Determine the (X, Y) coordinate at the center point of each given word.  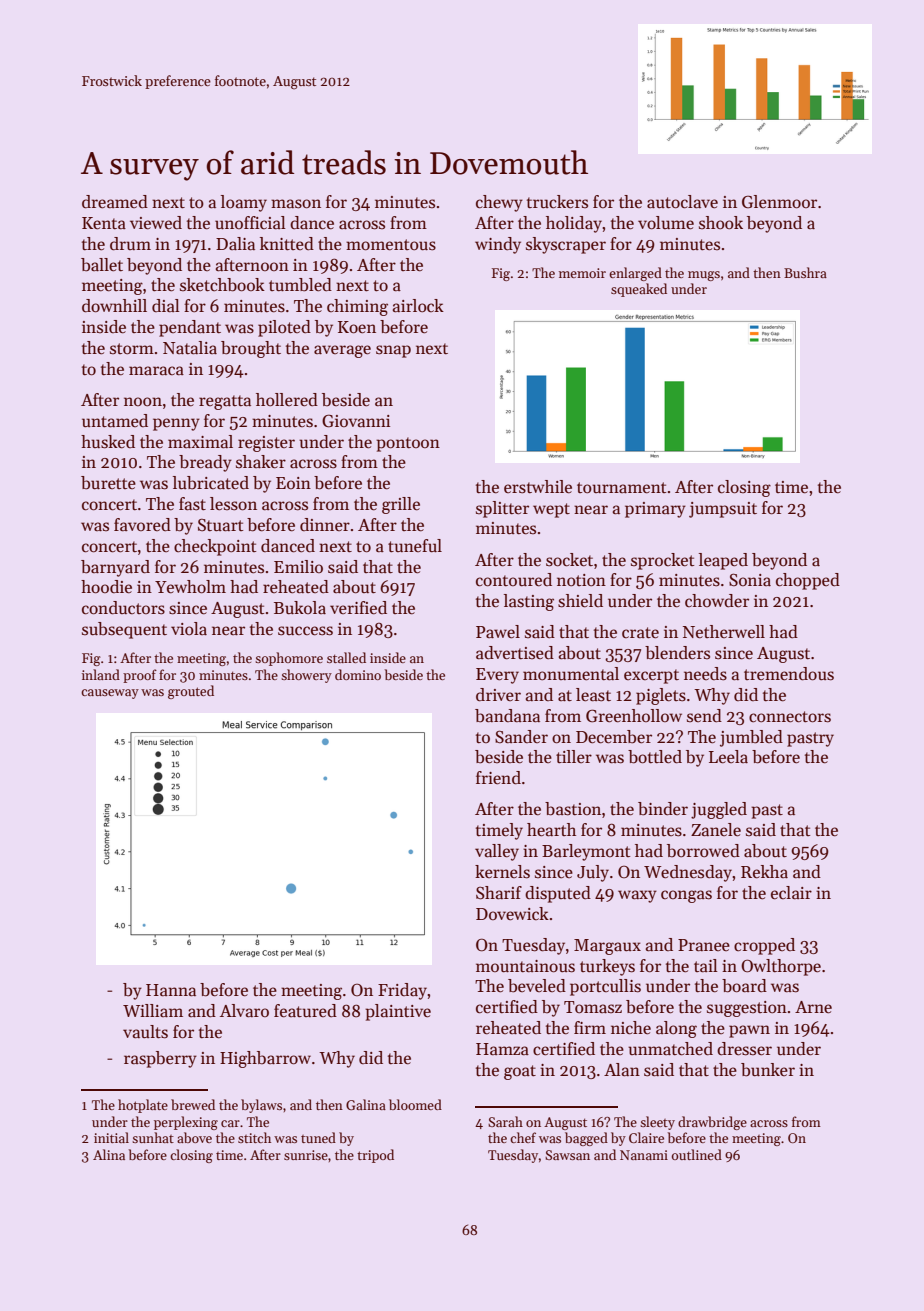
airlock (418, 306)
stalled (346, 657)
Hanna (171, 990)
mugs (704, 276)
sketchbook (222, 285)
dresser (744, 1049)
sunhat (153, 1137)
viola (189, 629)
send (704, 716)
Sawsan (567, 1155)
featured (305, 1011)
